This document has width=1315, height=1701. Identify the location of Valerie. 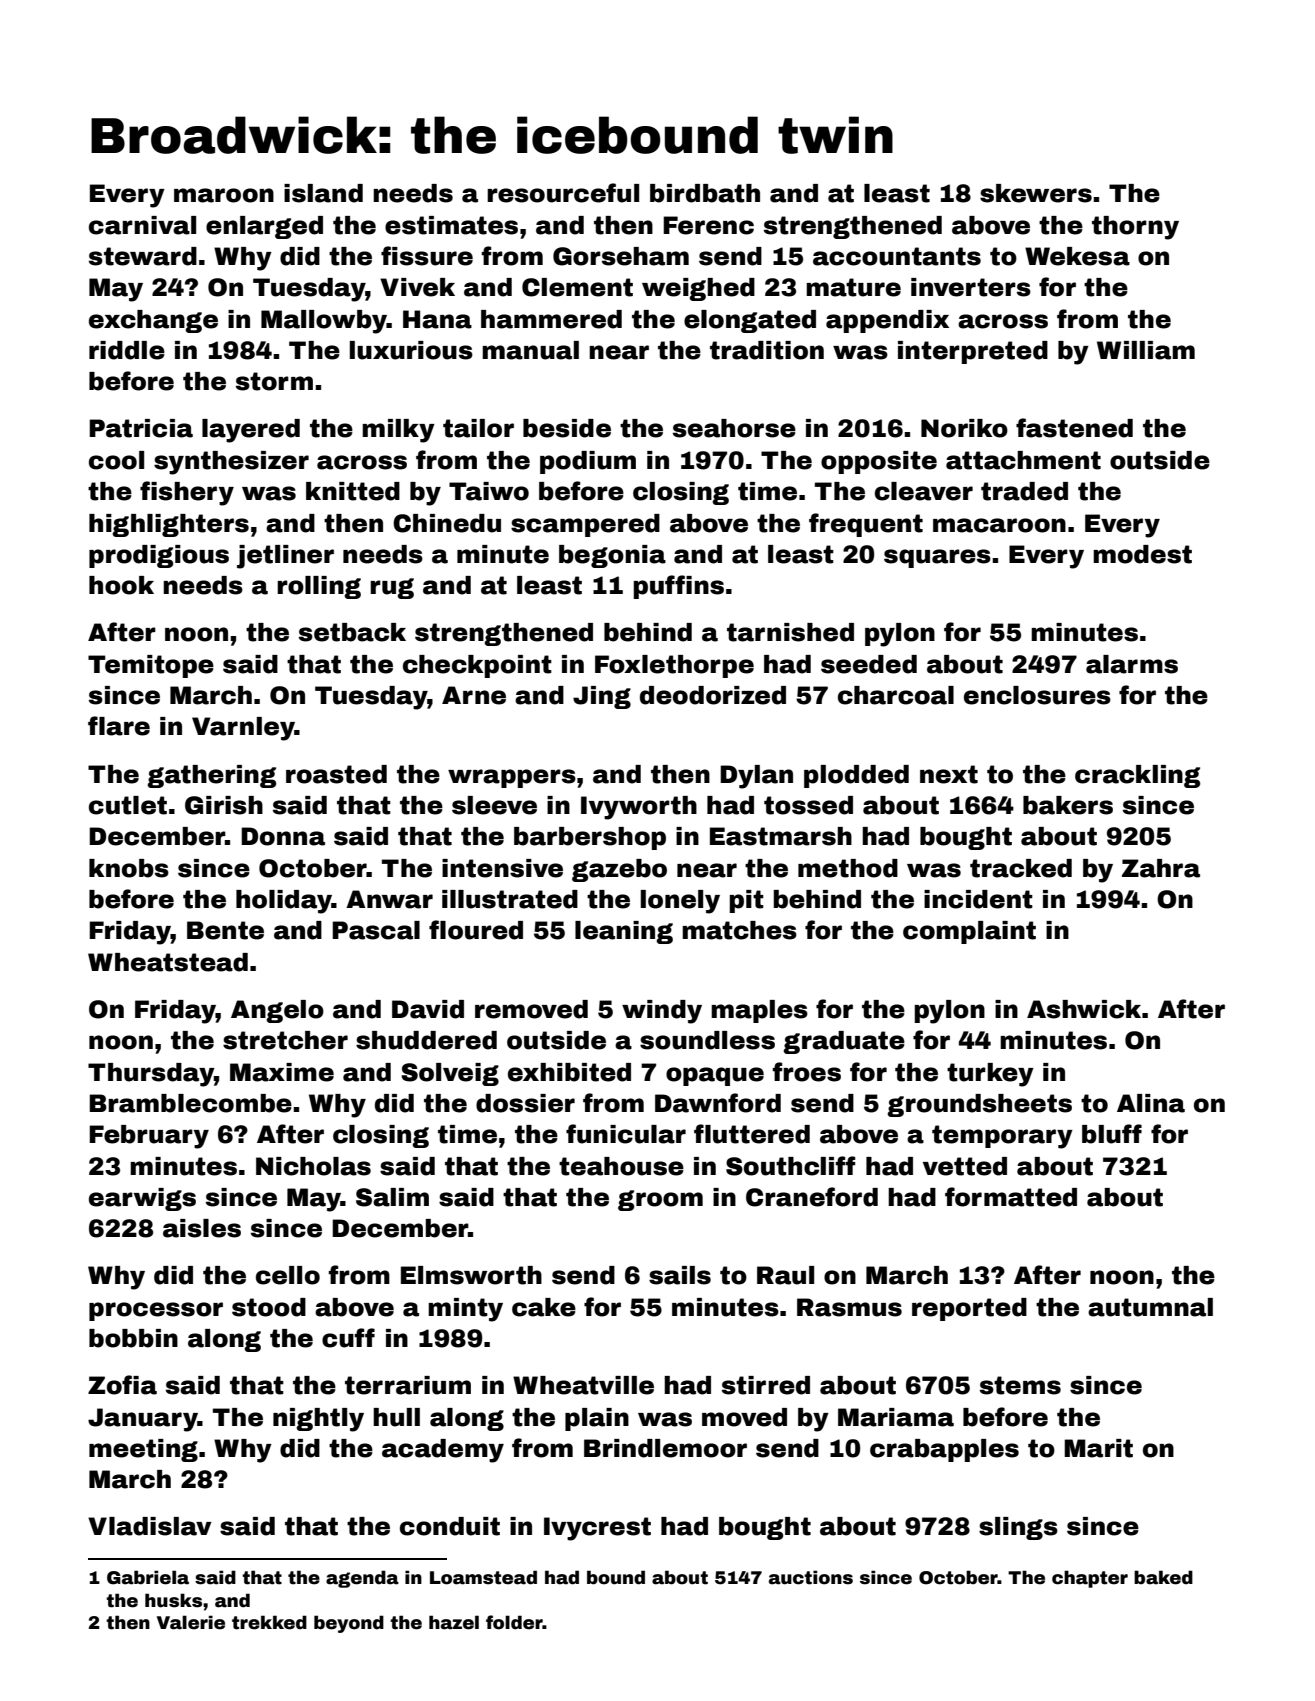
(191, 1622).
